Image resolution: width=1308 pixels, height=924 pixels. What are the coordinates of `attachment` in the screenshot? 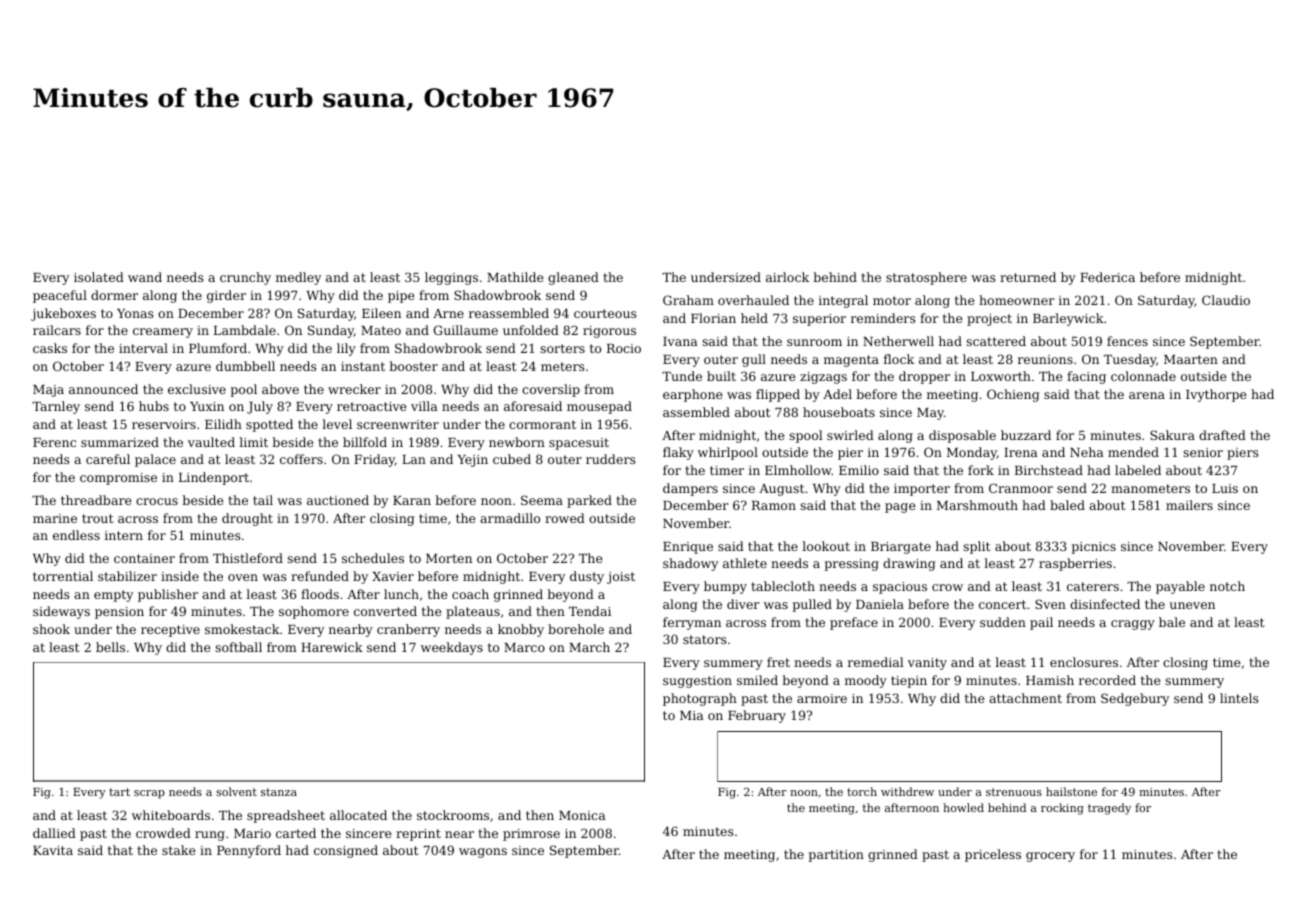 It's located at (1025, 698).
